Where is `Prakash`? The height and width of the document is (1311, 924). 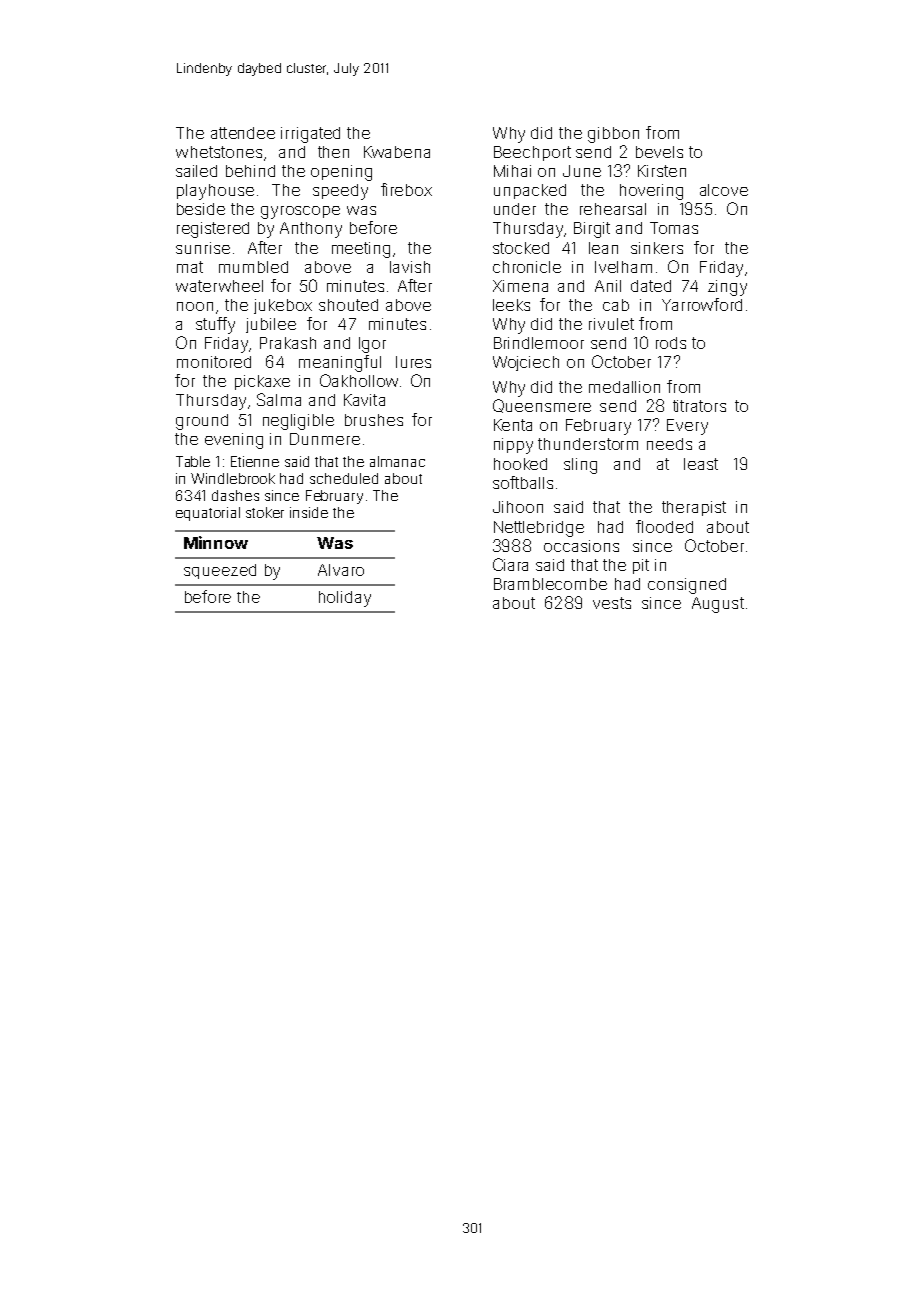 Prakash is located at coordinates (288, 343).
